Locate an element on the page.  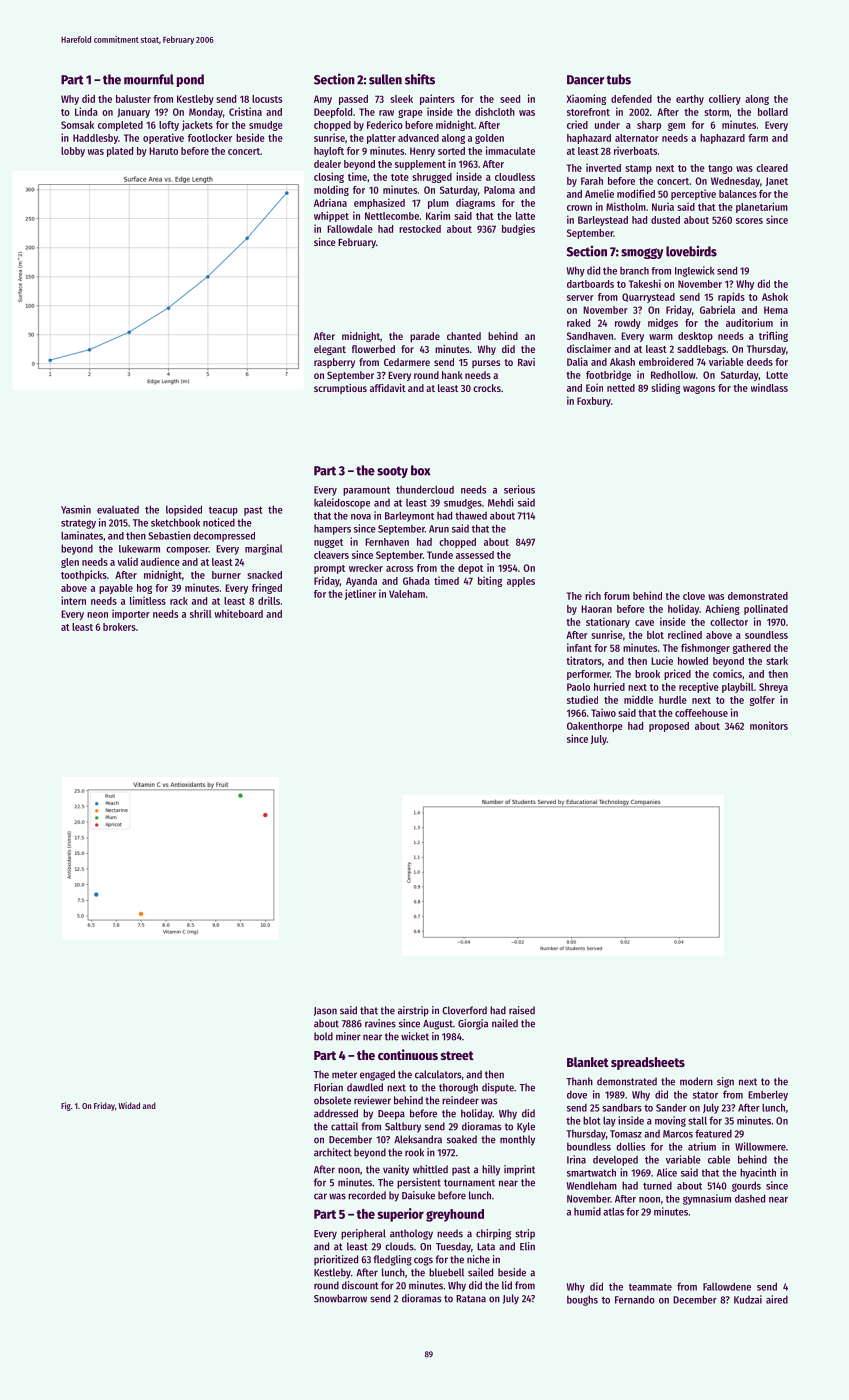
Ratana is located at coordinates (471, 1299).
